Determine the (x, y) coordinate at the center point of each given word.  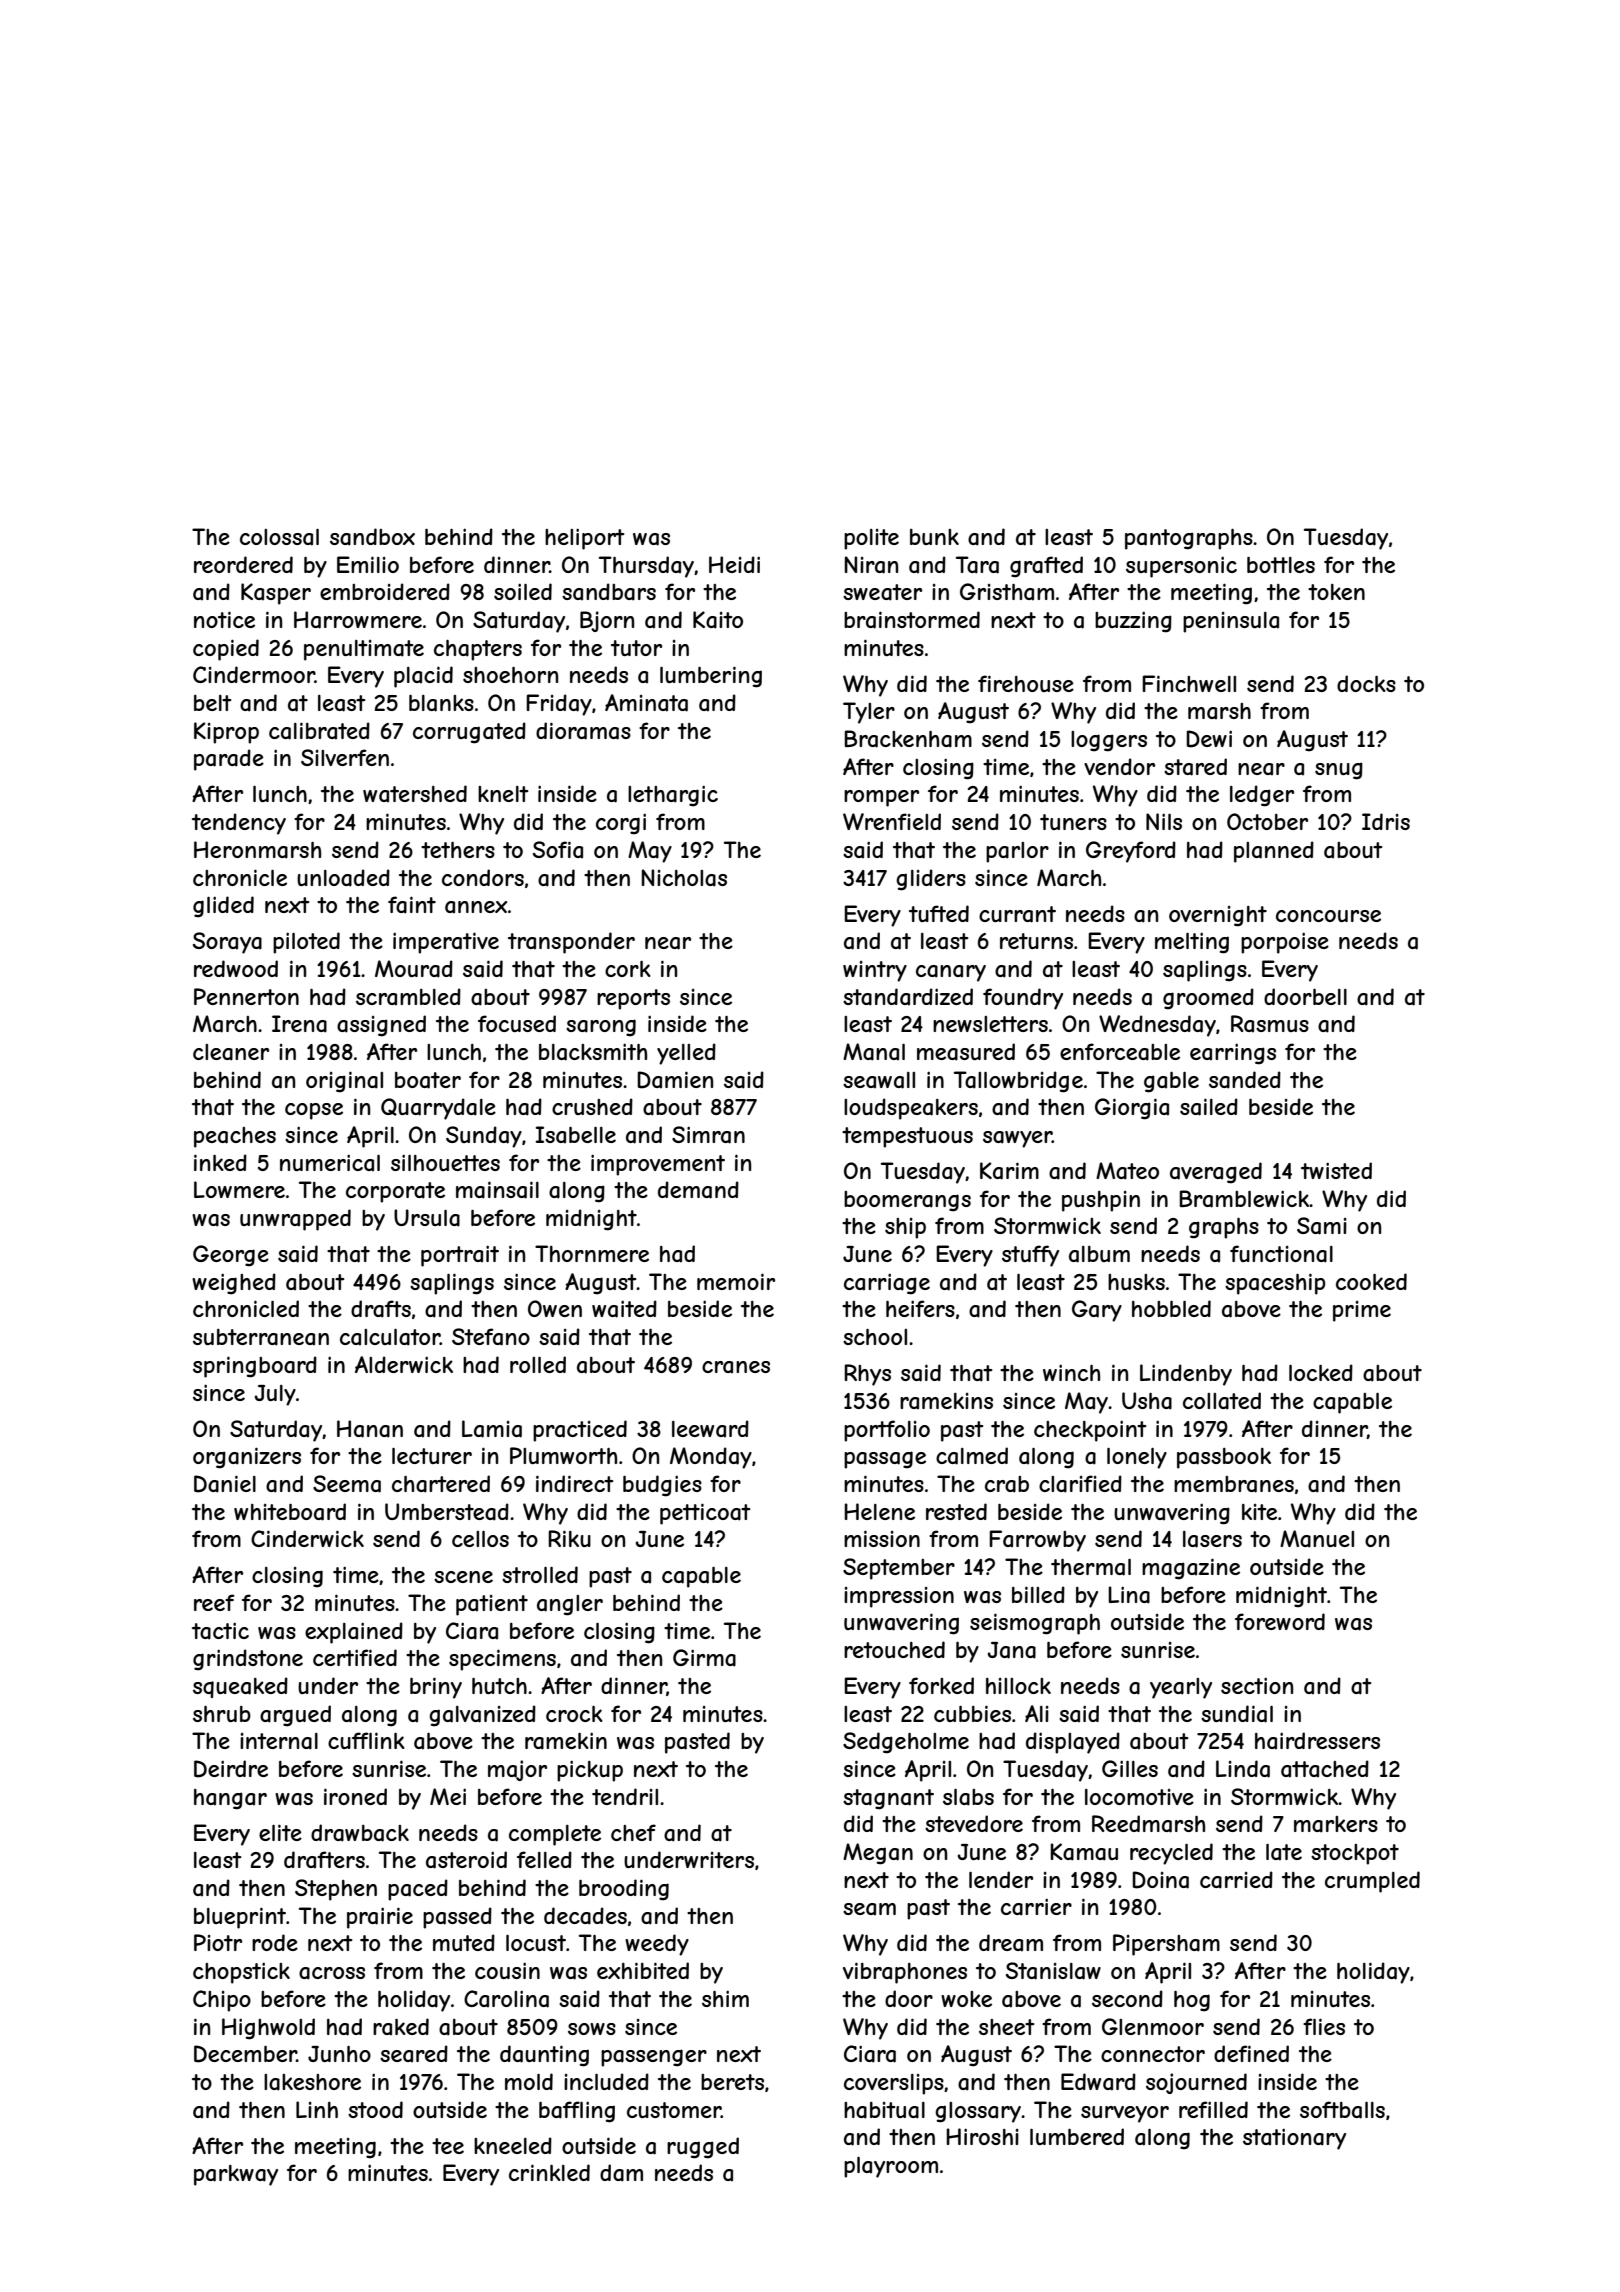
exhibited (643, 1970)
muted (464, 1942)
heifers (920, 1308)
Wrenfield (892, 821)
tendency (239, 824)
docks (1366, 683)
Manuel (1317, 1539)
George (231, 1256)
